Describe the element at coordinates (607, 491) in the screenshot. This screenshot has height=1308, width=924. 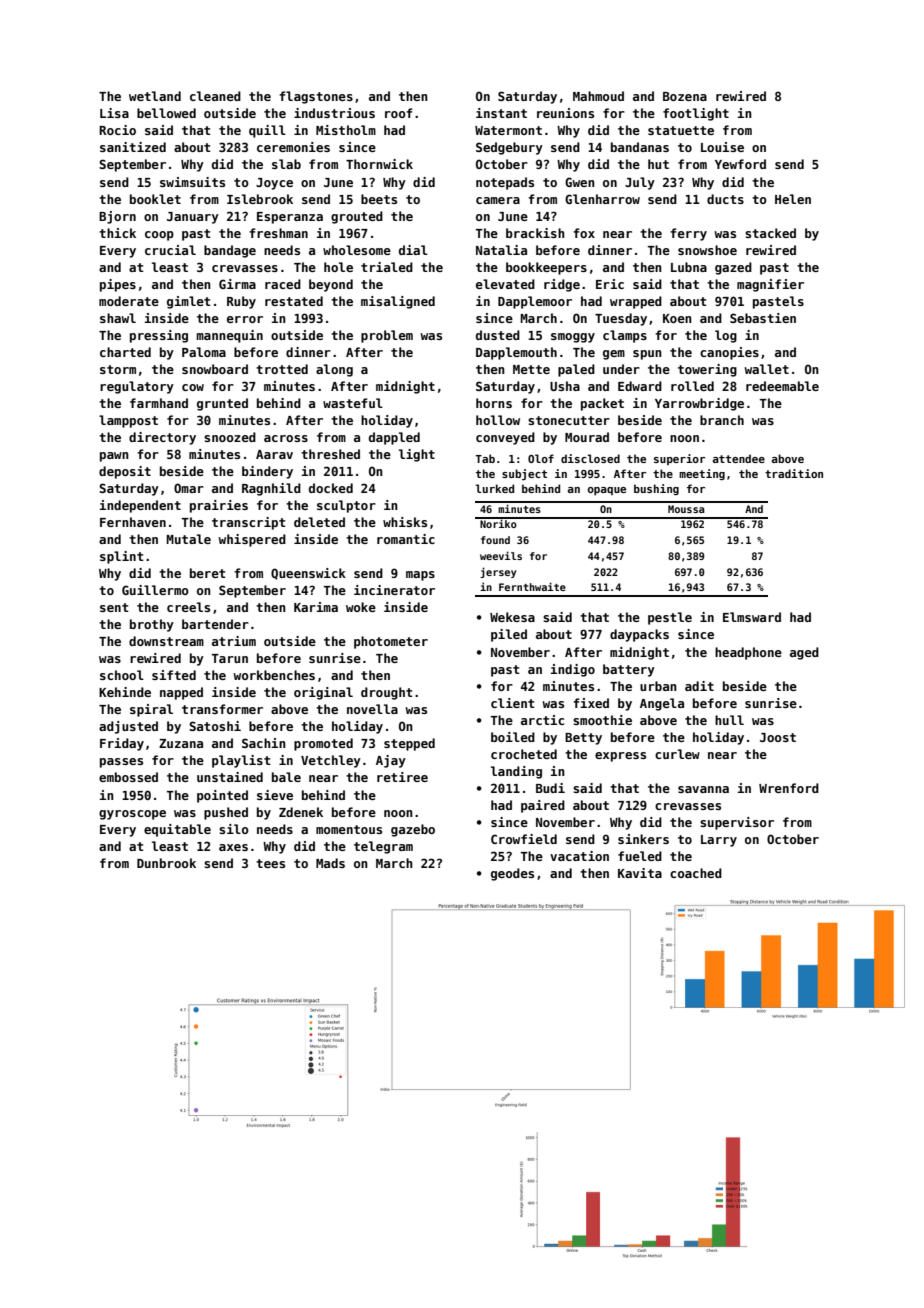
I see `opaque` at that location.
